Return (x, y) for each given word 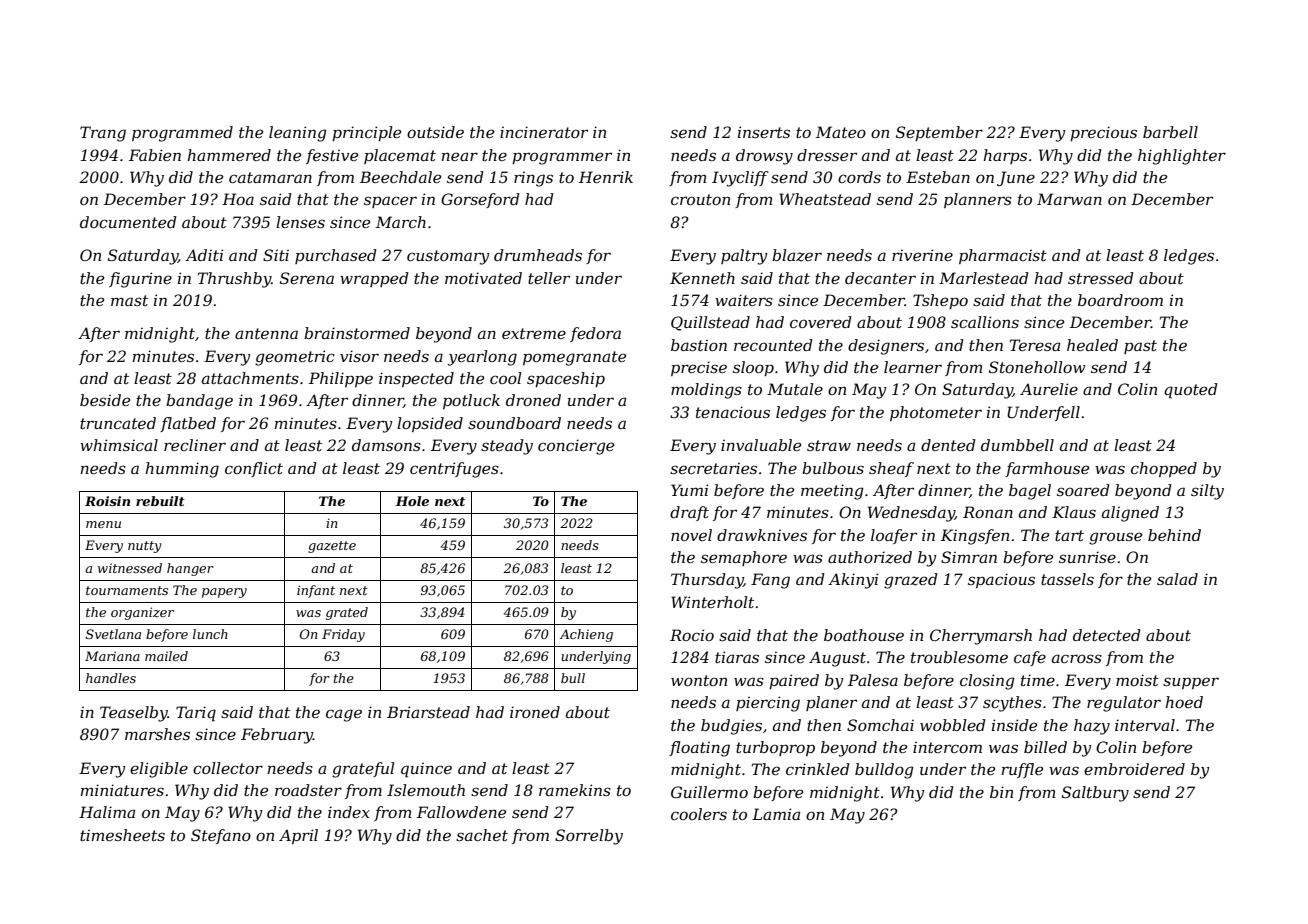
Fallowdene (461, 812)
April (298, 836)
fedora (595, 334)
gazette (332, 547)
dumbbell (1017, 445)
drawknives (762, 535)
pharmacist (1003, 256)
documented (128, 222)
